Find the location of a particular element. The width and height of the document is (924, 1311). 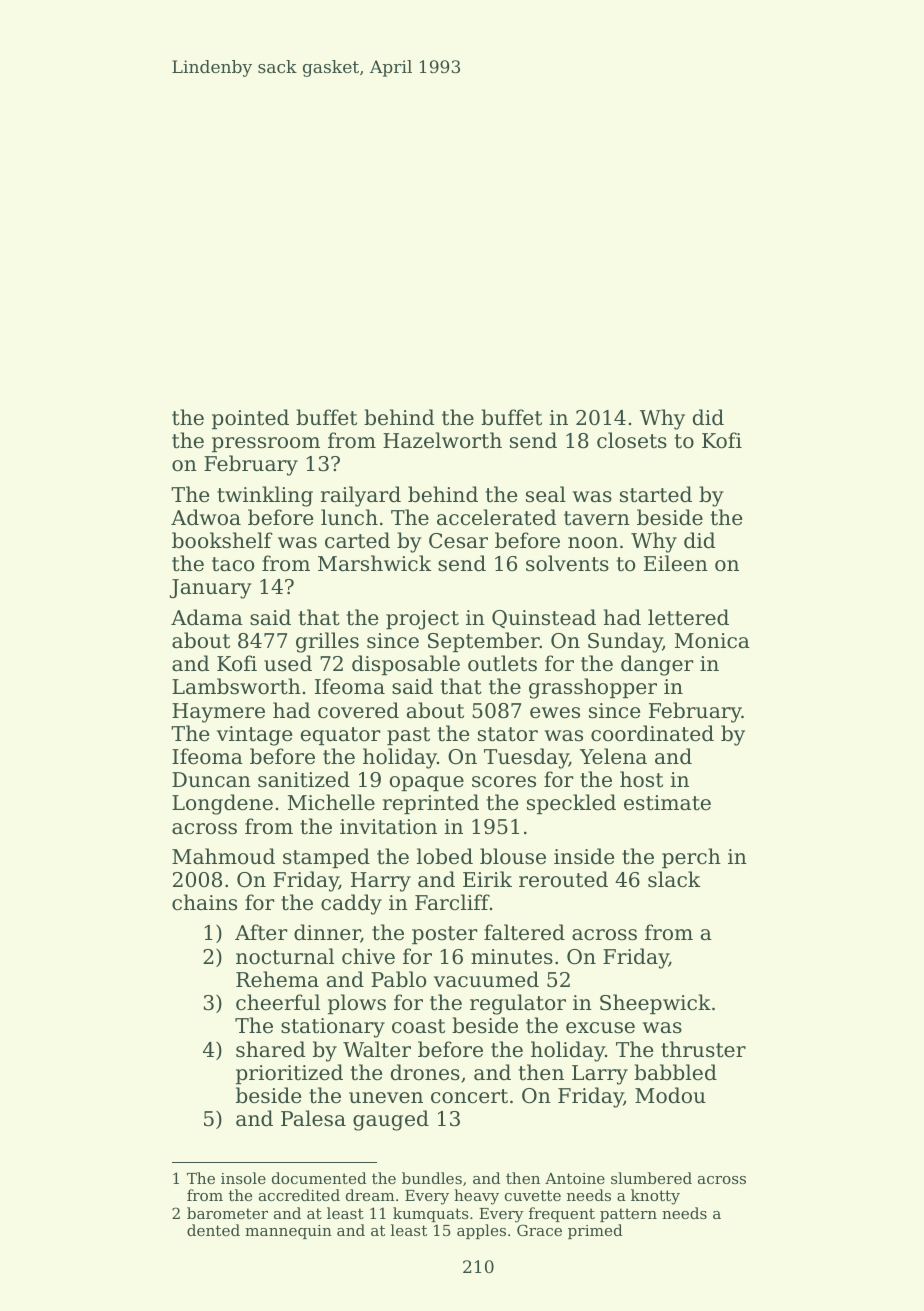

Eileen is located at coordinates (676, 563).
